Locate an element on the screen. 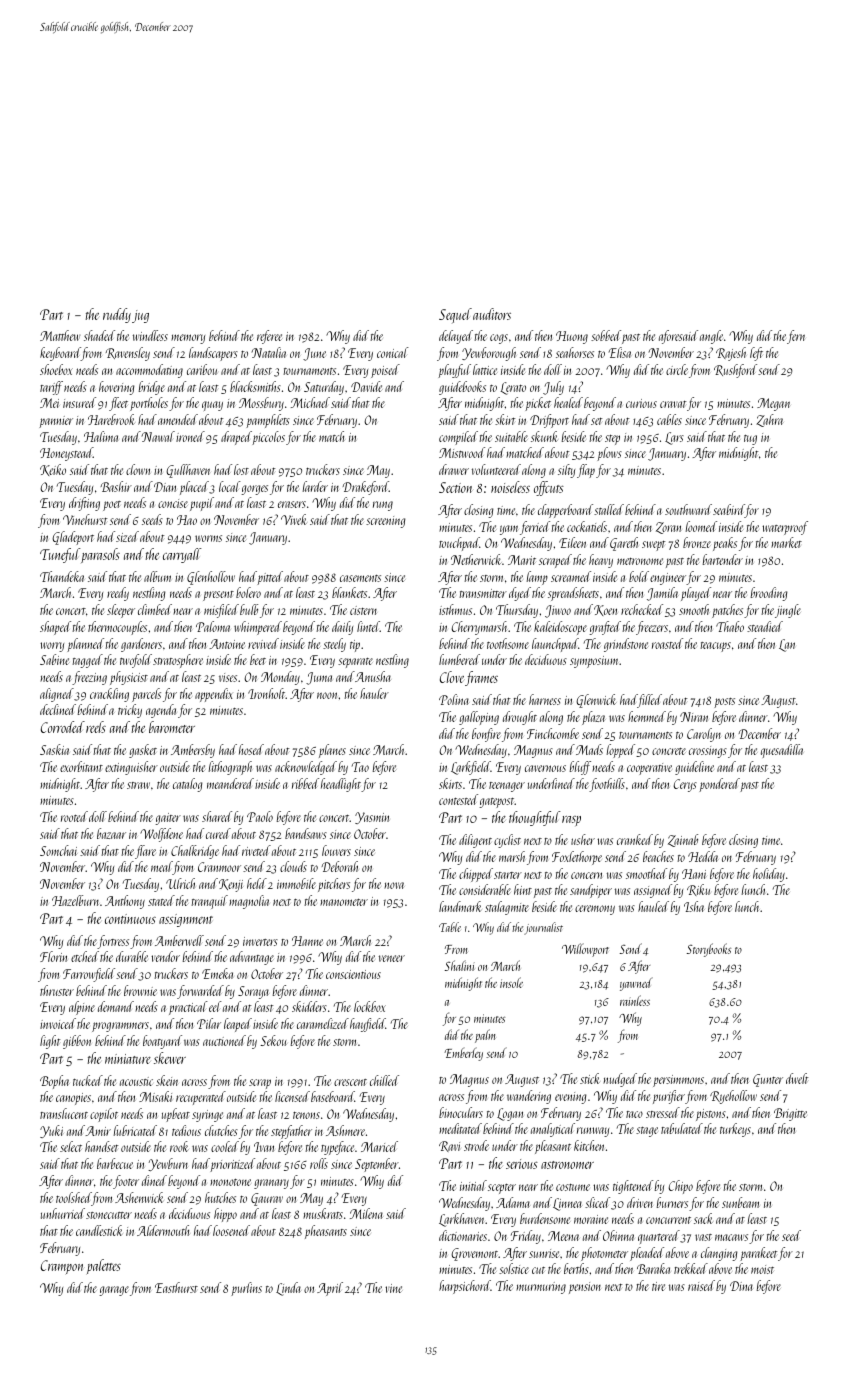 The height and width of the screenshot is (1400, 849). Isha is located at coordinates (694, 906).
